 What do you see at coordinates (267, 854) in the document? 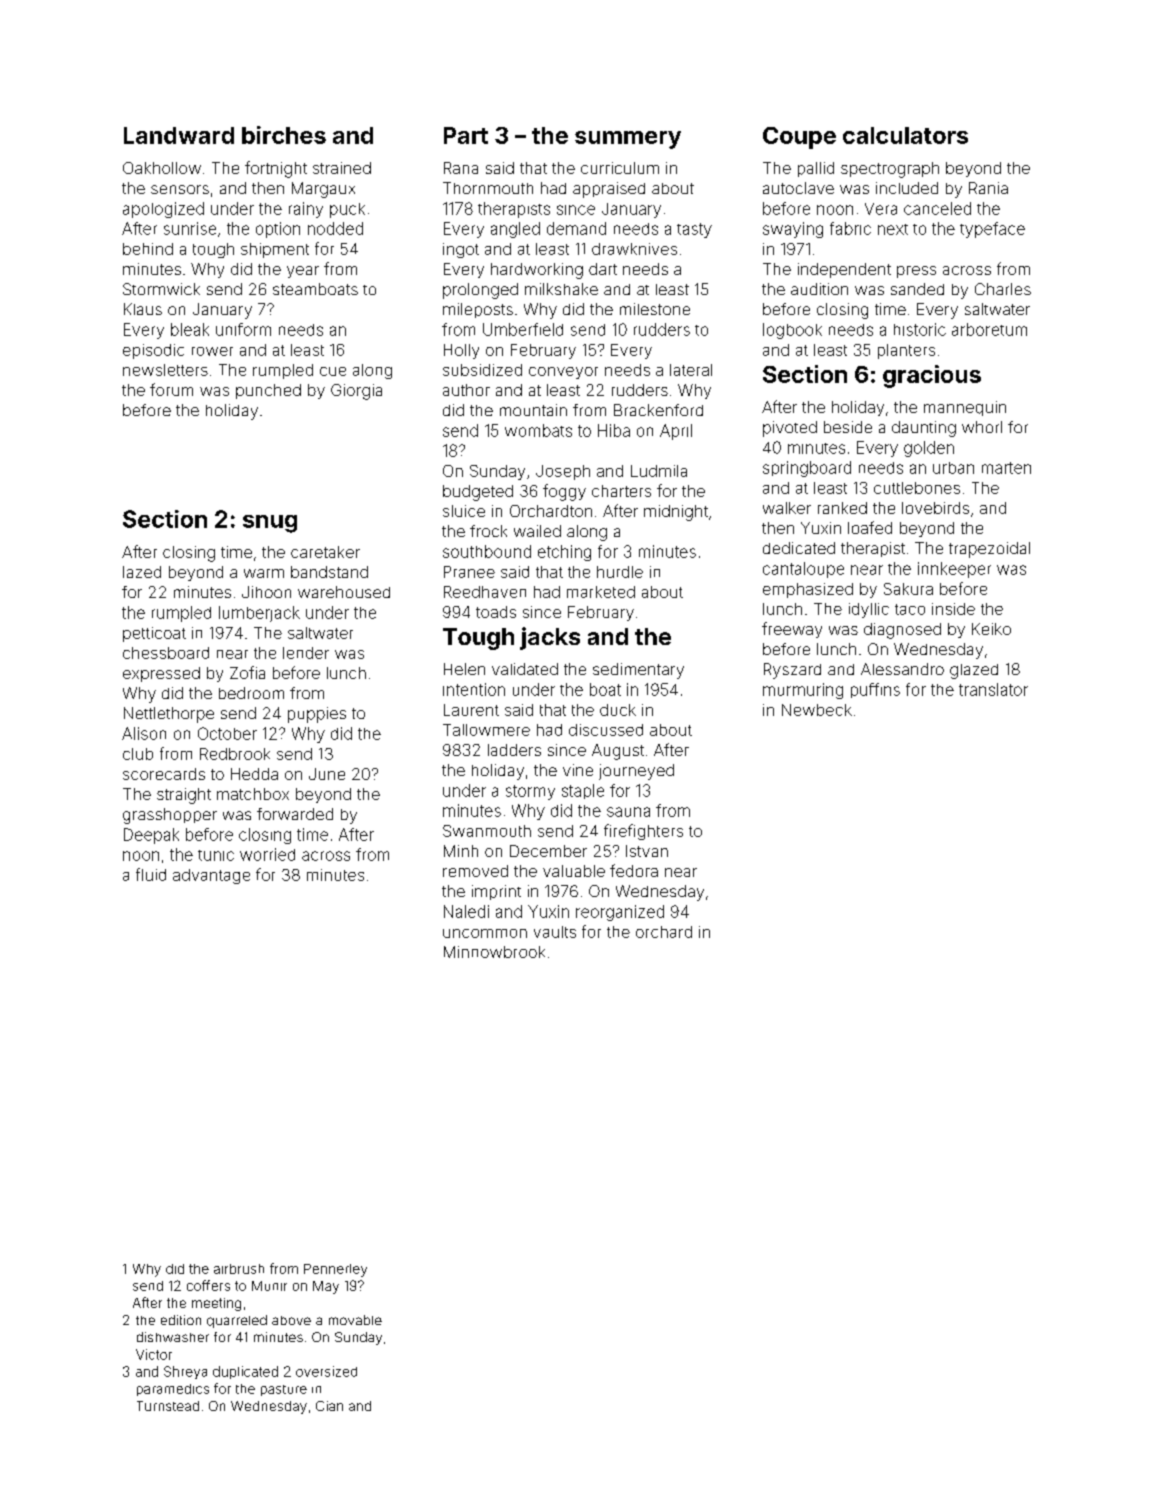
I see `worried` at bounding box center [267, 854].
